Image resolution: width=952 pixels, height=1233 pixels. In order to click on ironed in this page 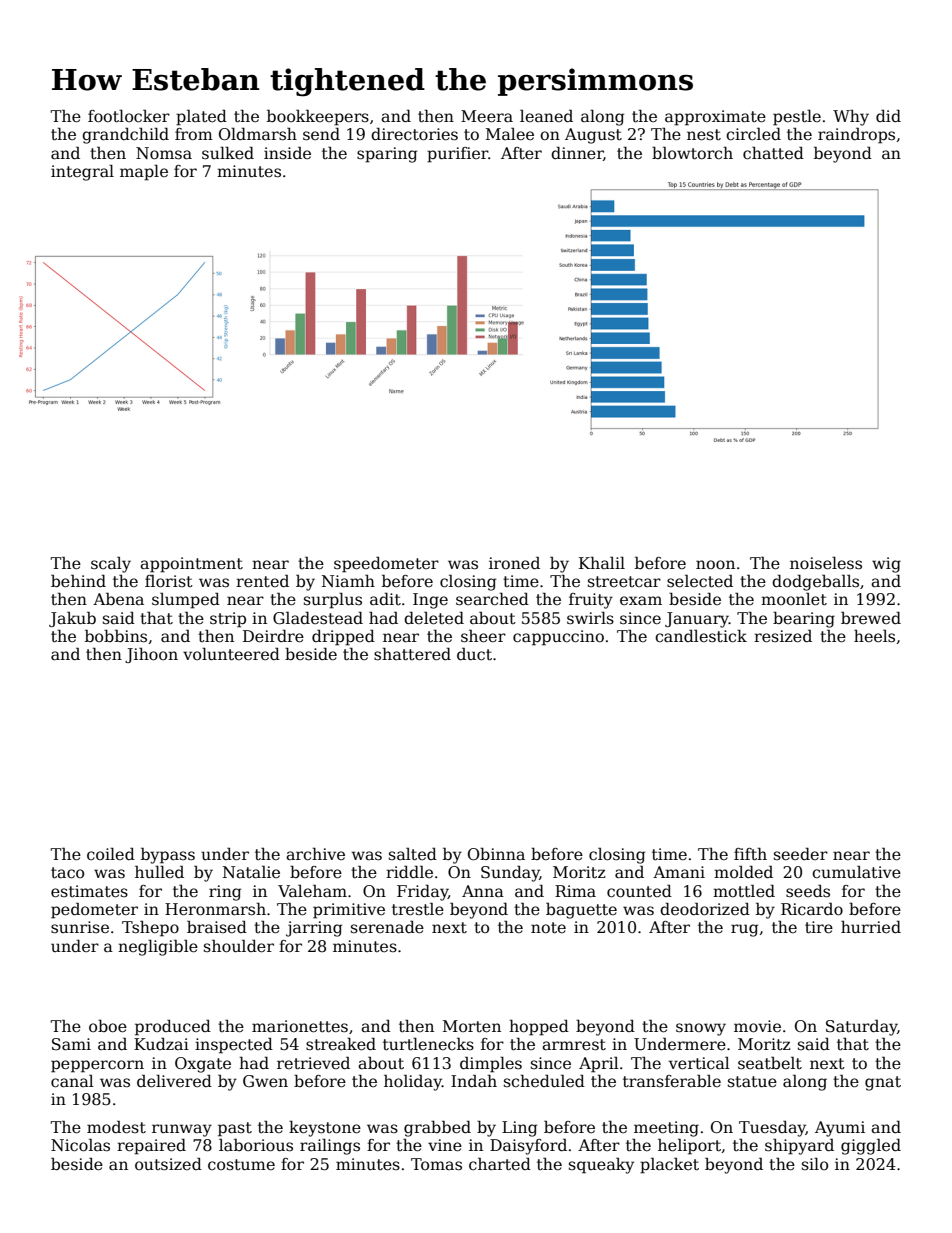, I will do `click(514, 563)`.
